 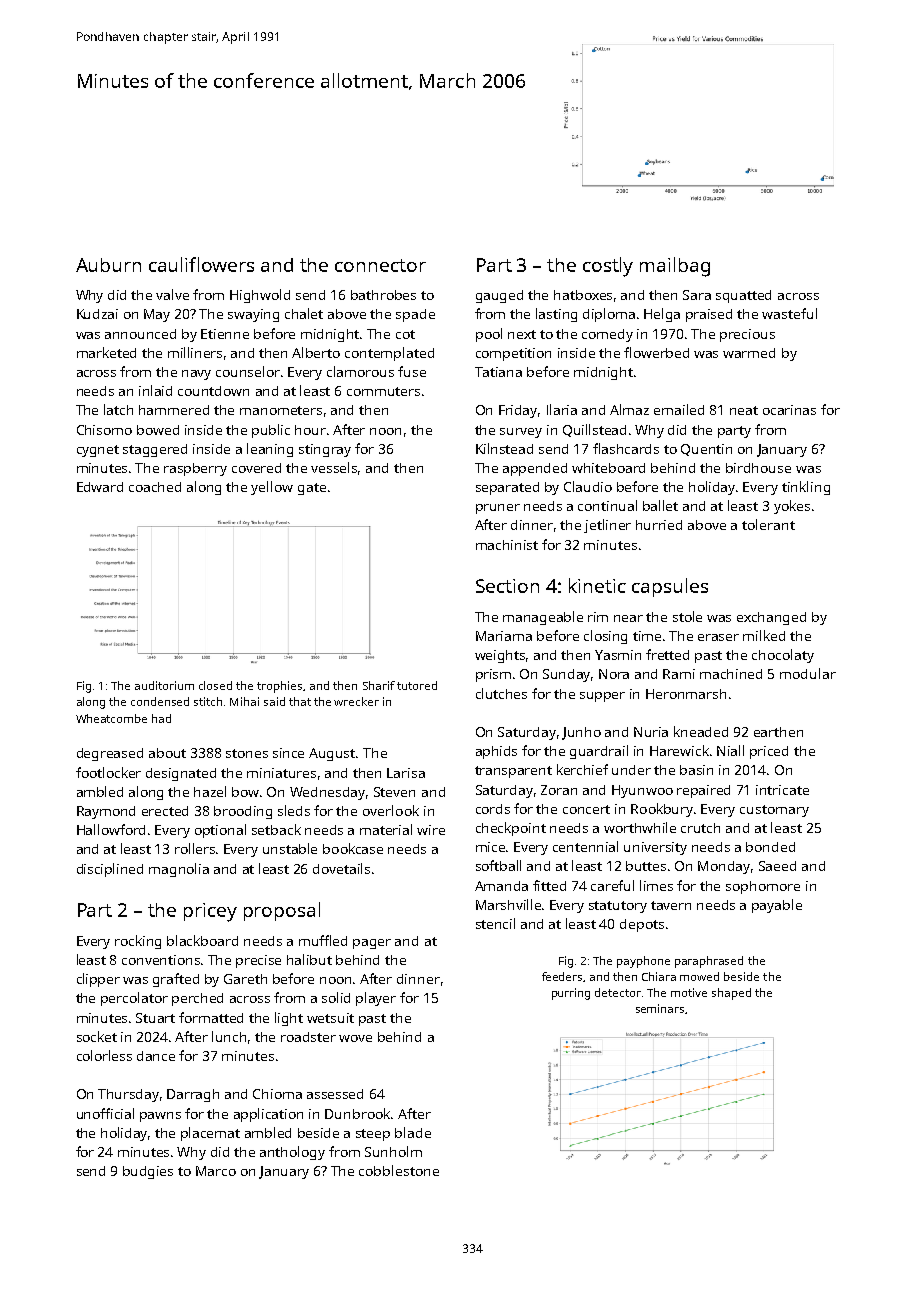 I want to click on Kudzai, so click(x=97, y=314).
